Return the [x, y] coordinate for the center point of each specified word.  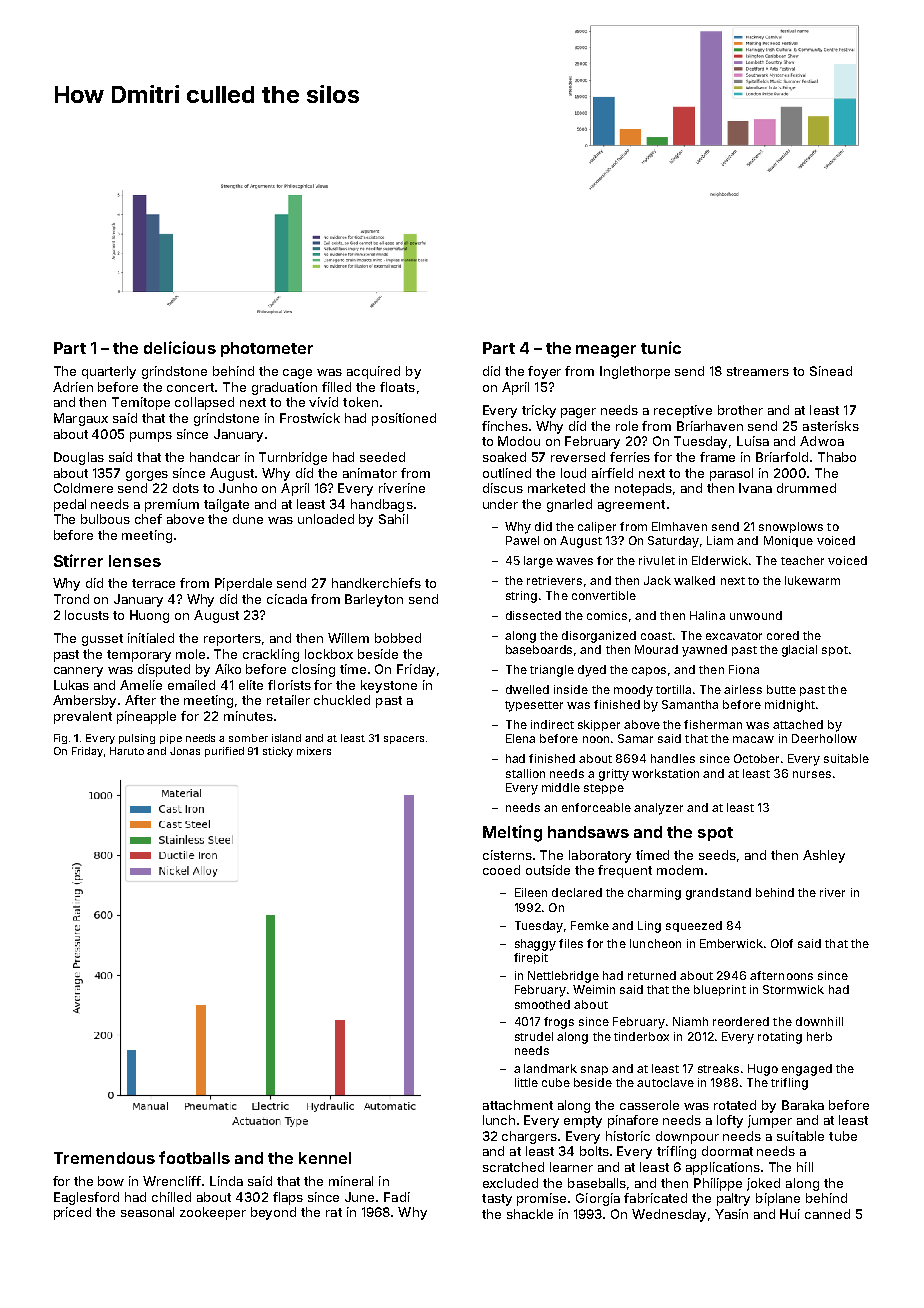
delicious [180, 347]
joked [763, 1184]
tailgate [226, 505]
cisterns [507, 855]
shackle [530, 1214]
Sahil [393, 519]
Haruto [127, 751]
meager [606, 351]
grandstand [718, 894]
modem [680, 870]
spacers [404, 740]
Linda [226, 1181]
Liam [720, 540]
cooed [501, 870]
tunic [661, 347]
